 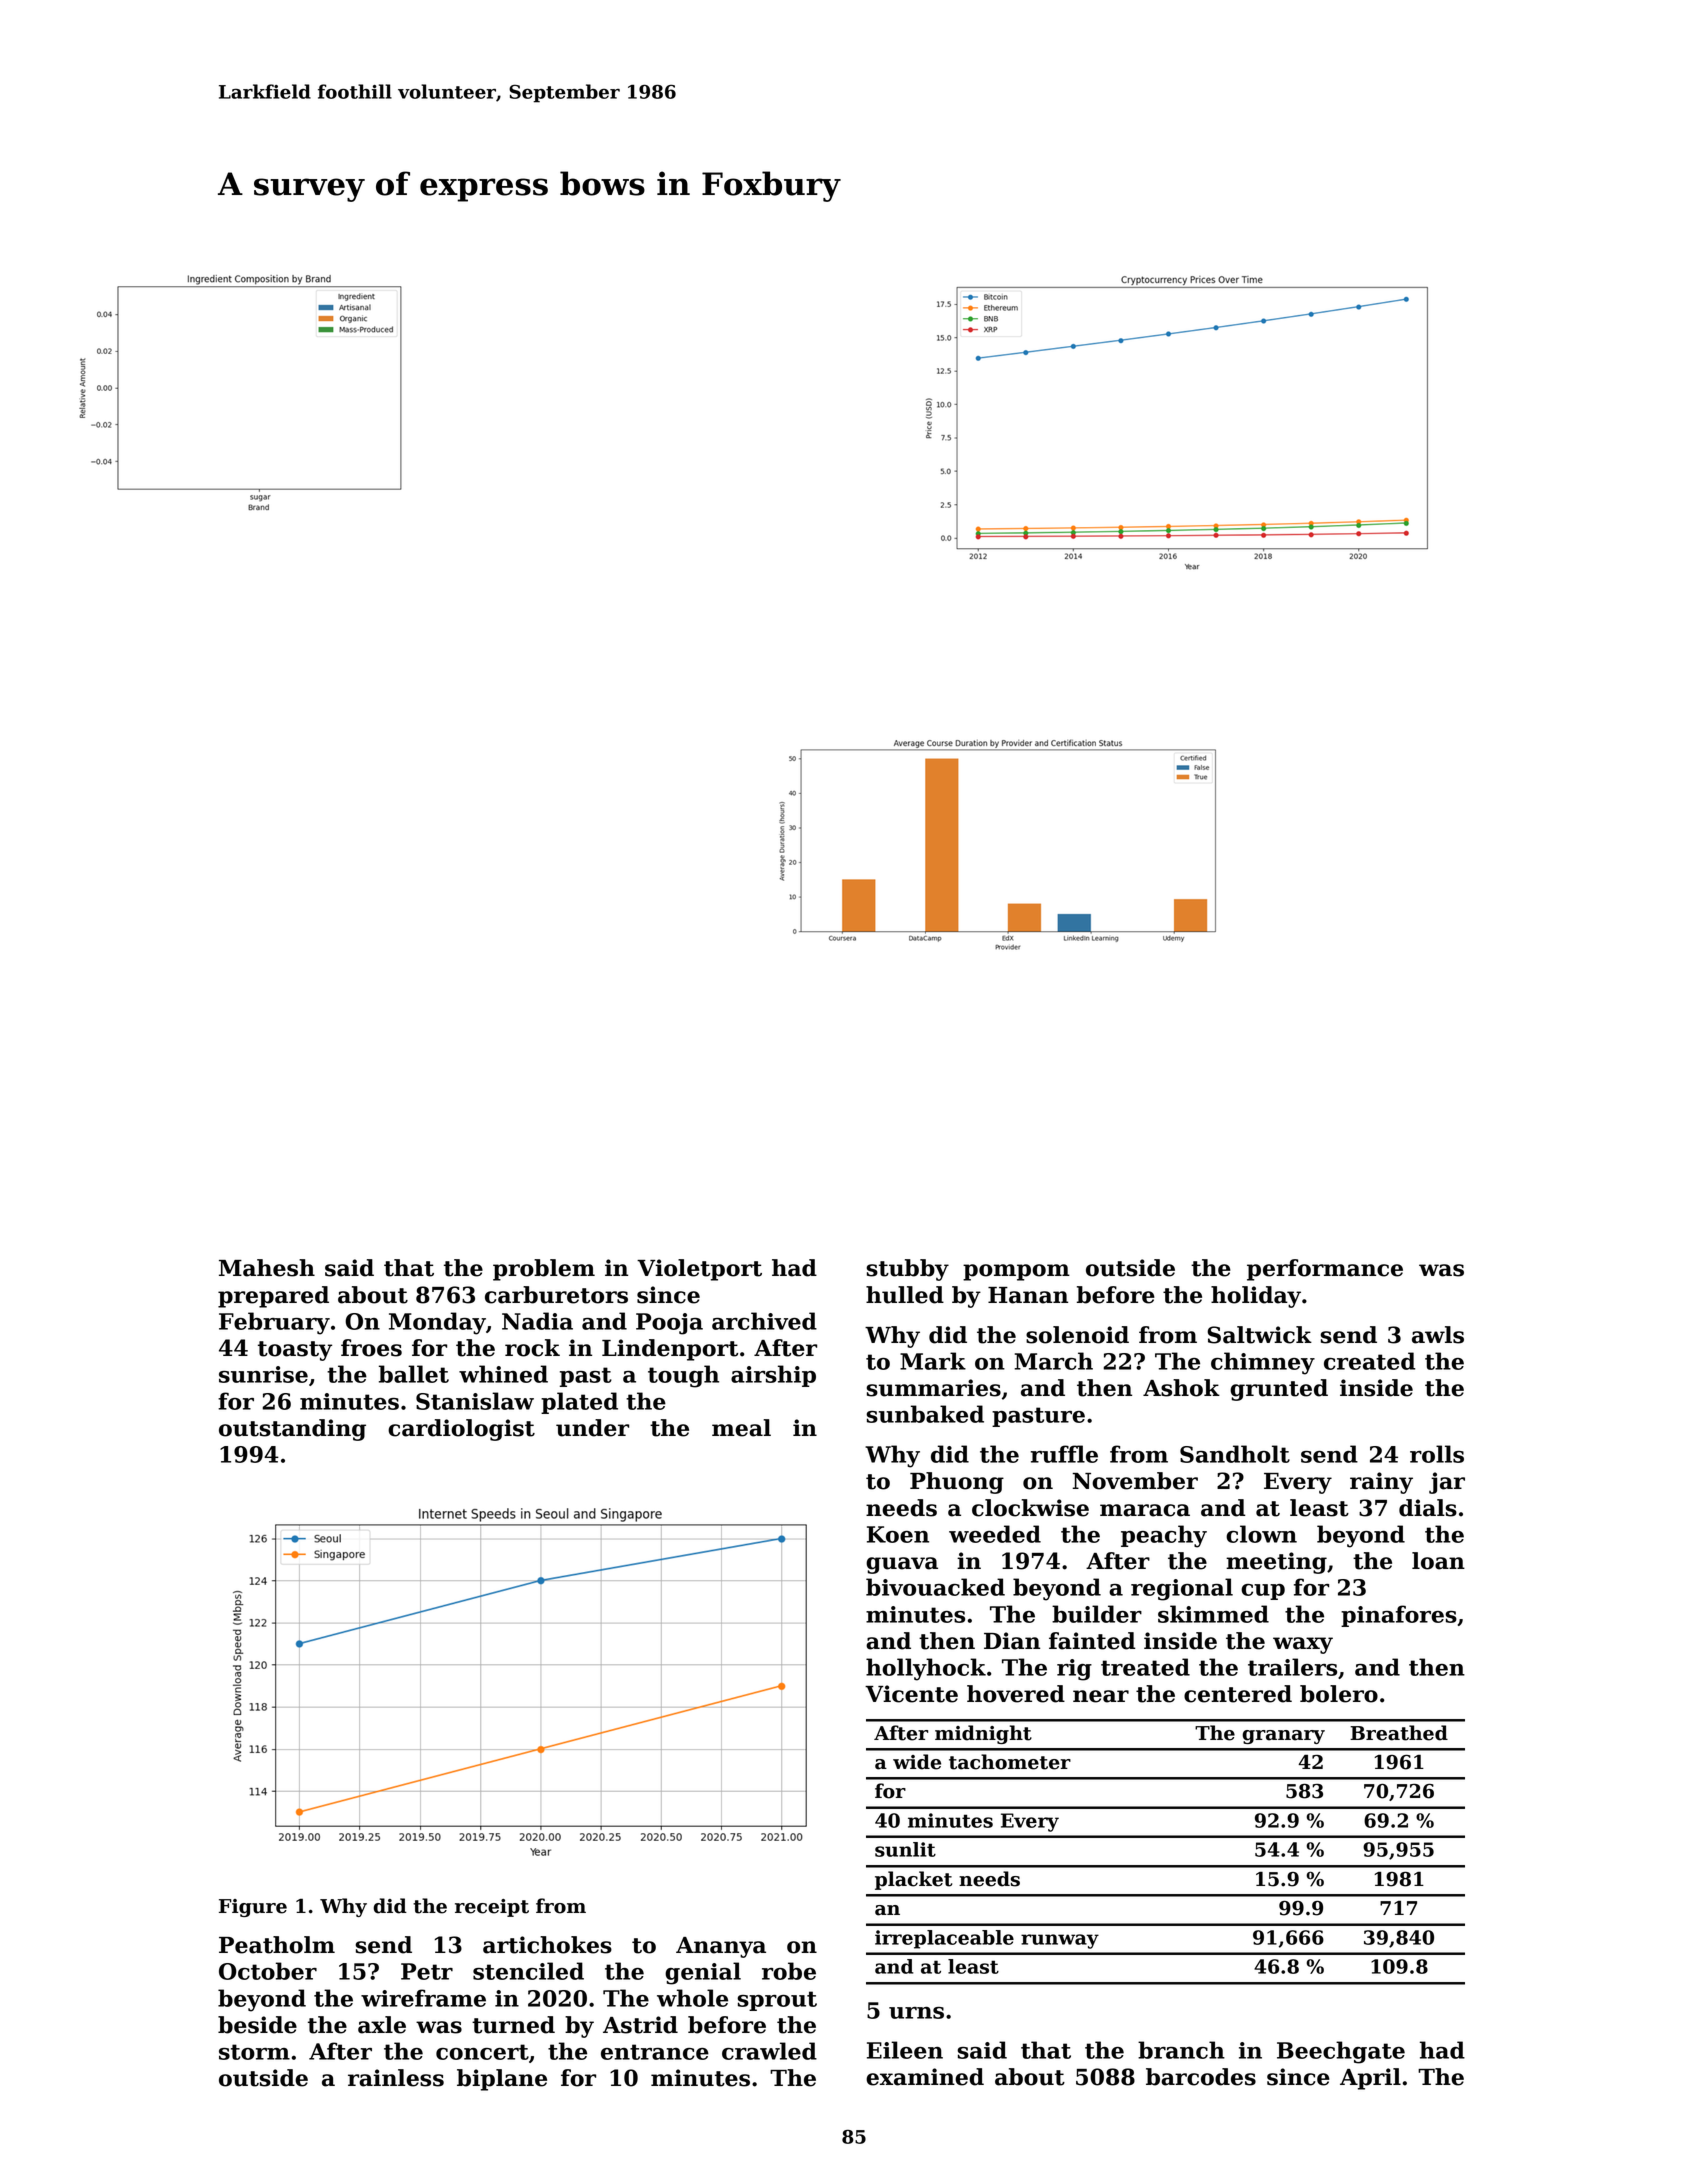 I want to click on Breathed, so click(x=1399, y=1733).
